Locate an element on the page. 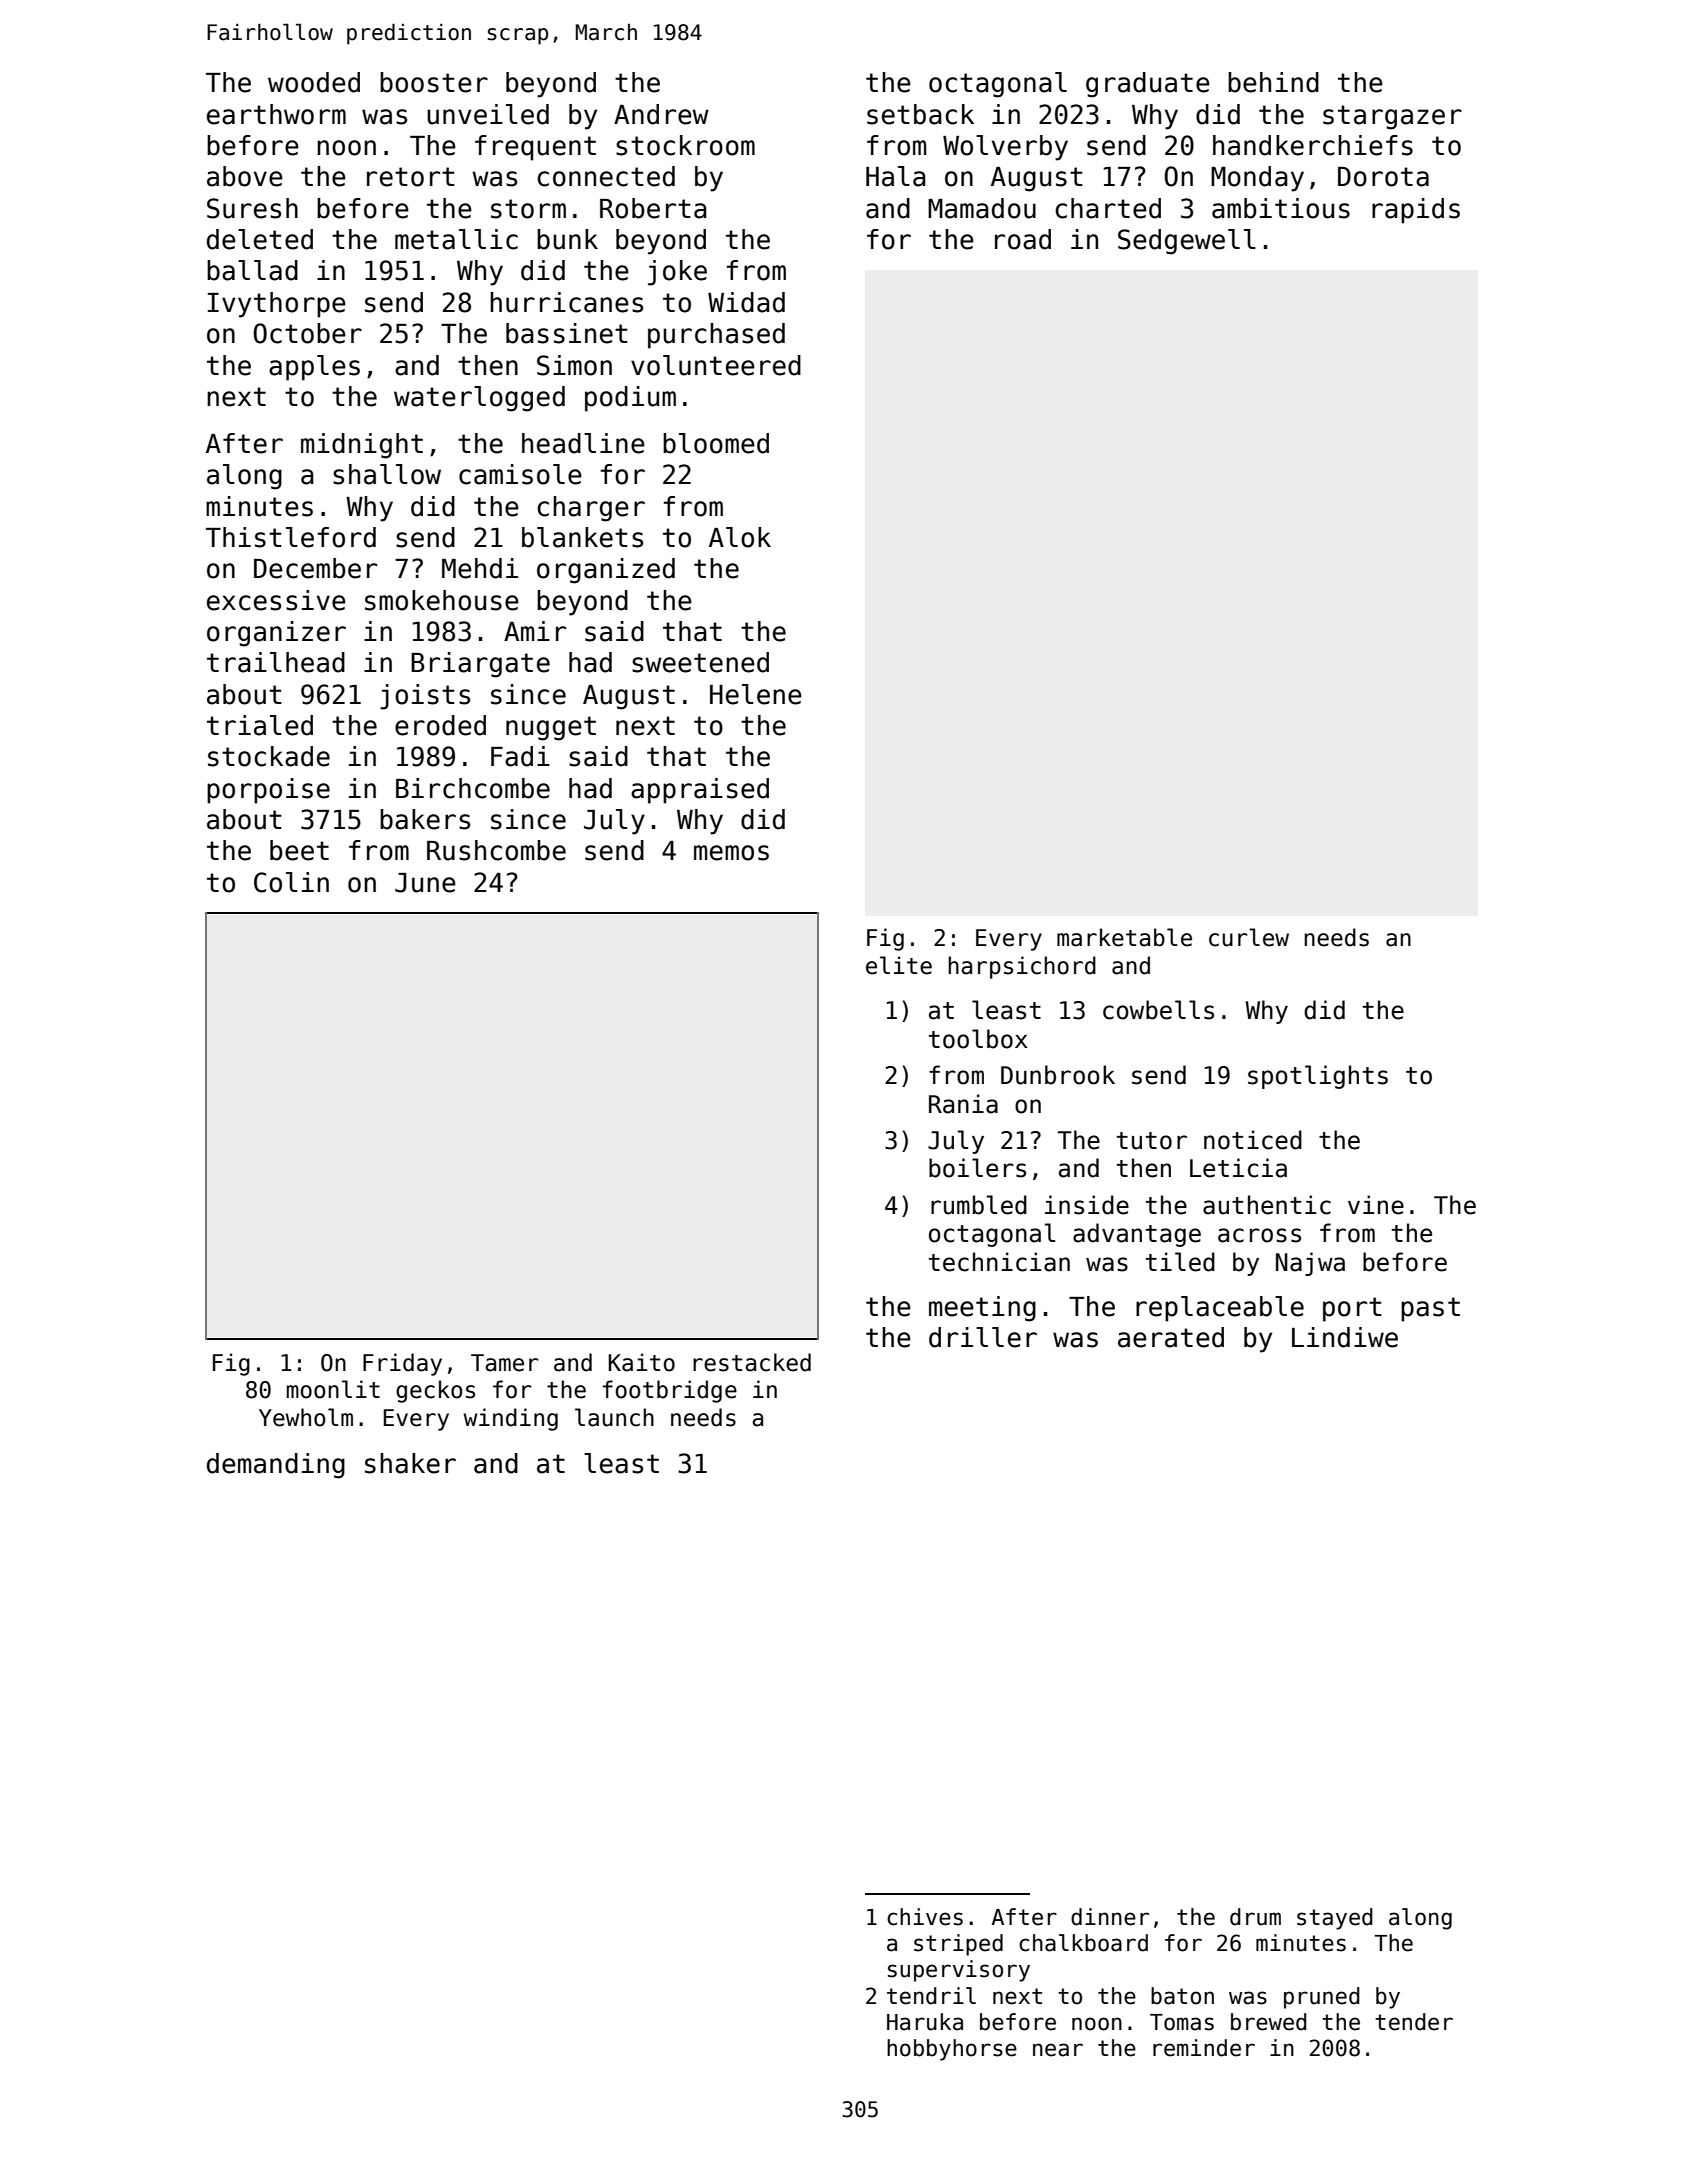 The height and width of the page is (2178, 1683). Rania is located at coordinates (963, 1104).
